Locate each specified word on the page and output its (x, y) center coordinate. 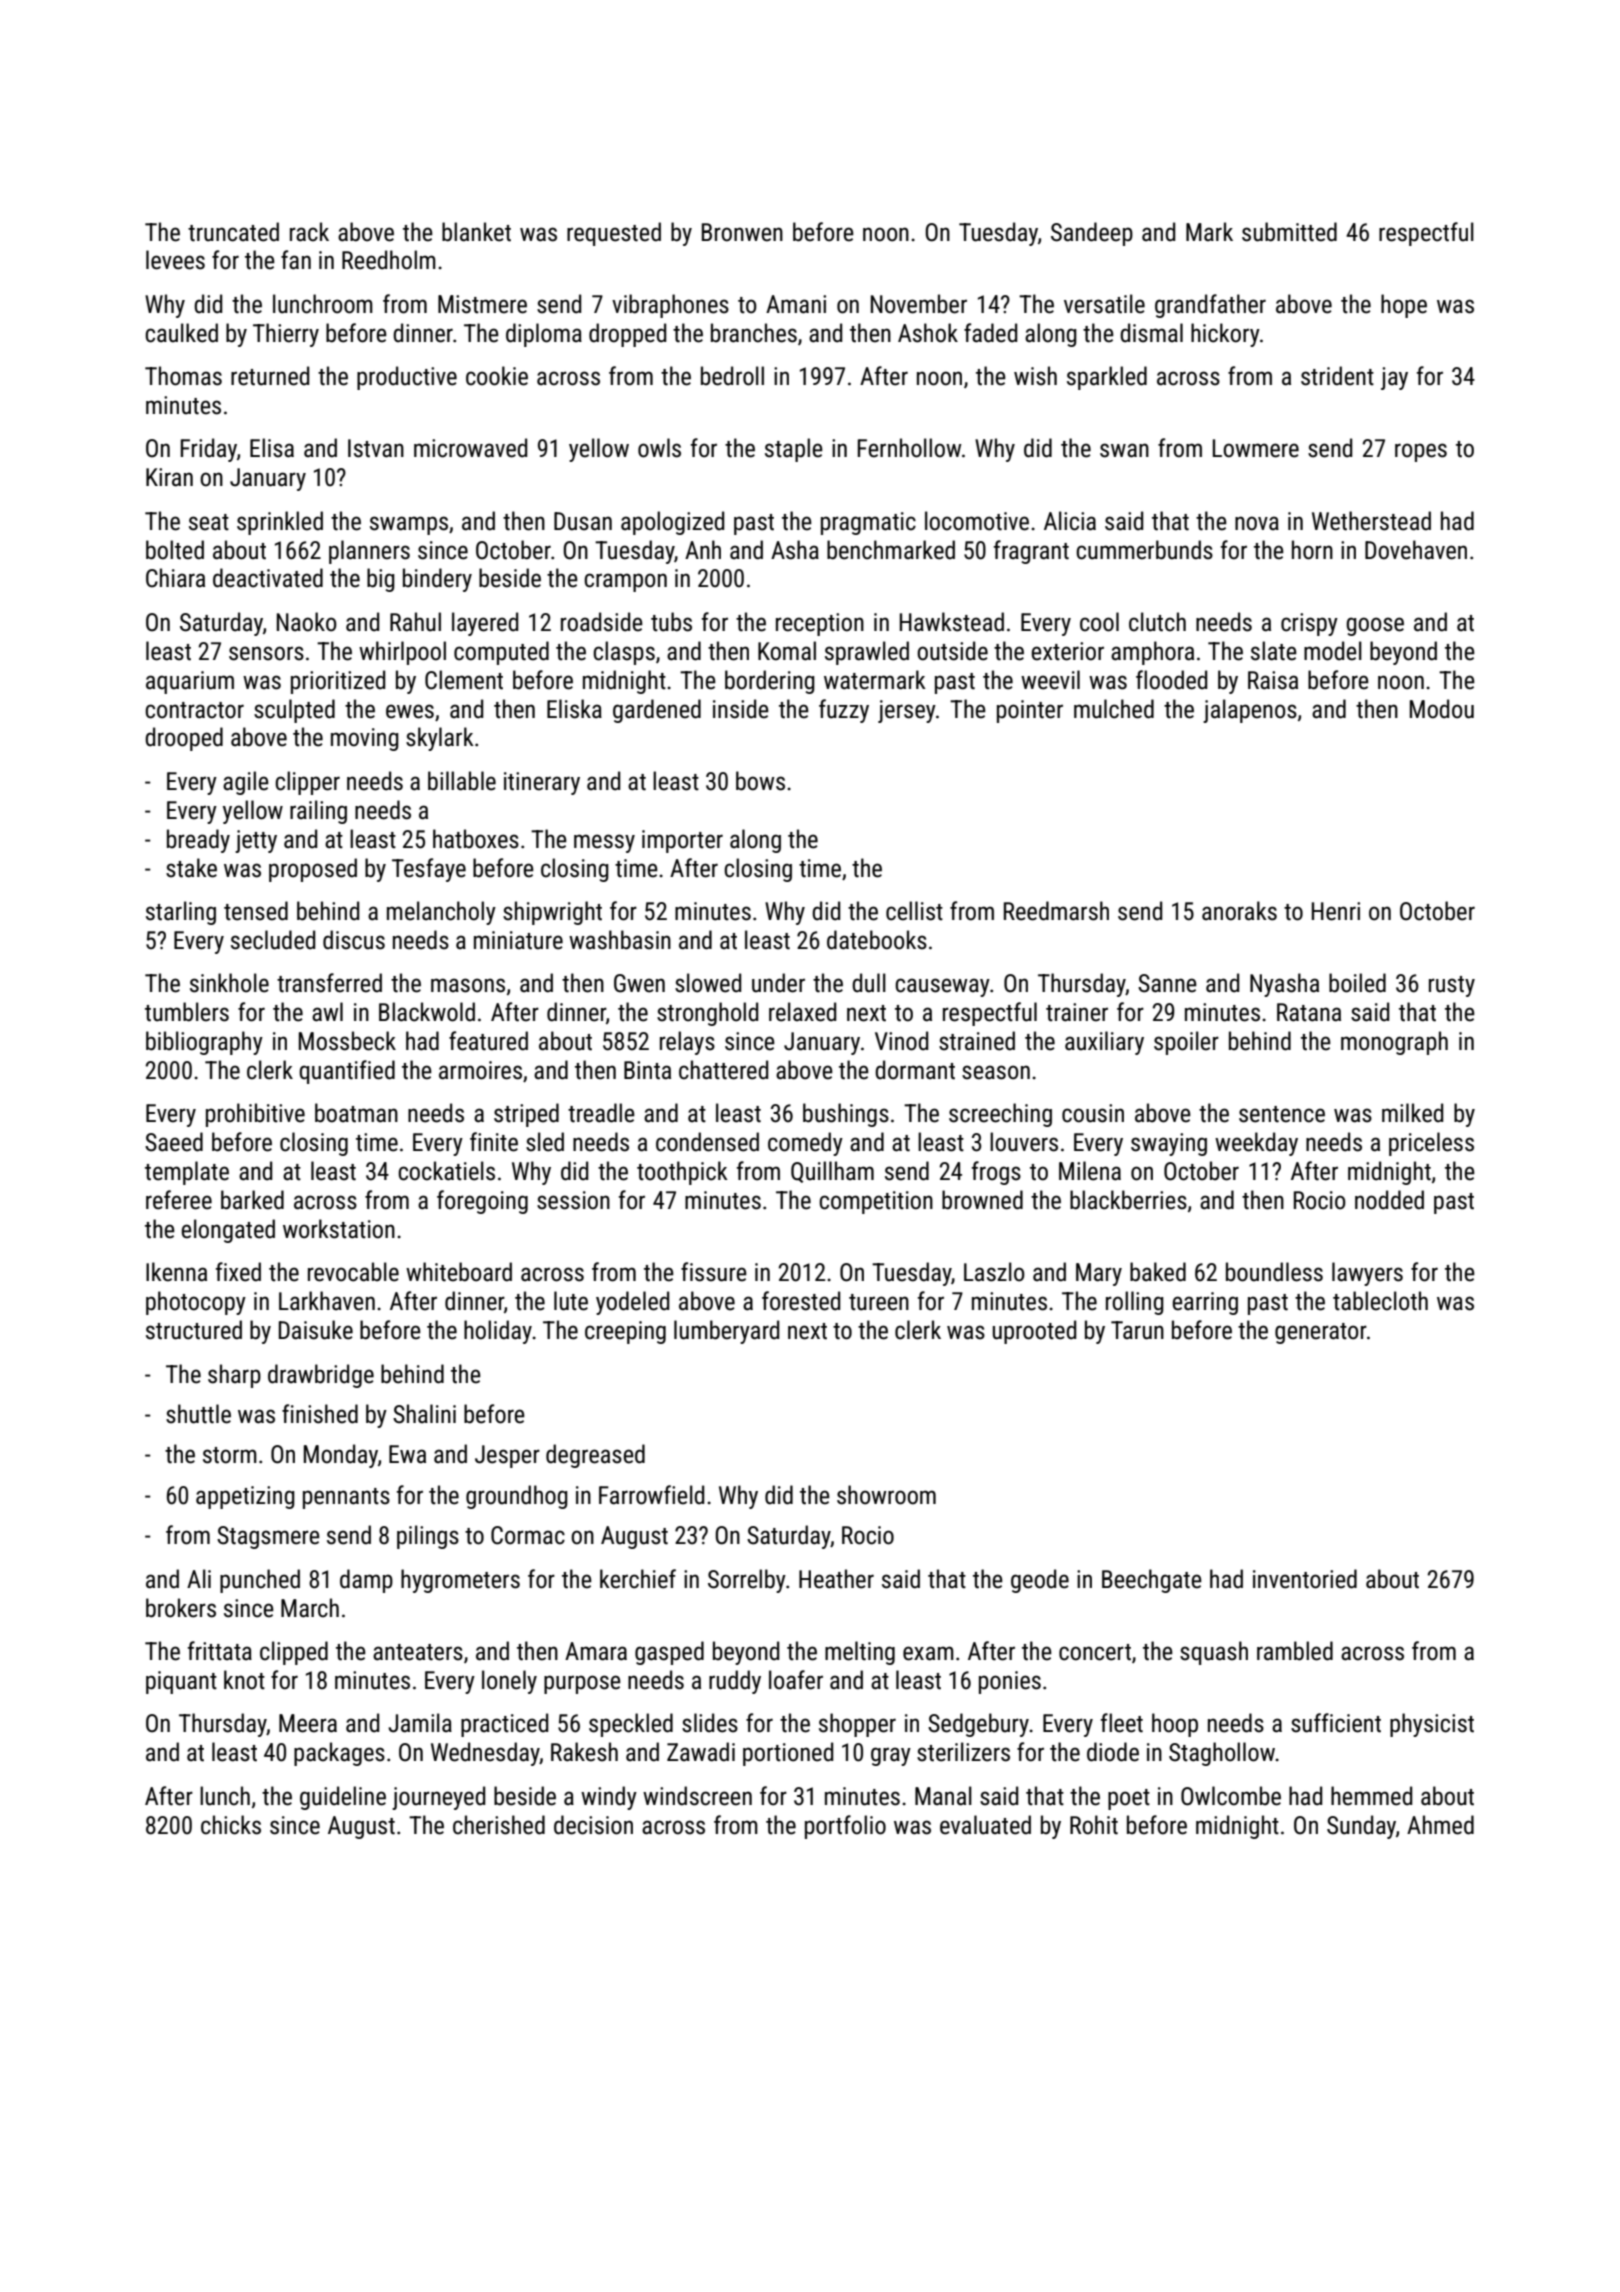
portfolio (845, 1827)
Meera (308, 1723)
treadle (601, 1113)
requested (614, 234)
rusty (1452, 986)
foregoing (482, 1202)
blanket (476, 232)
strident (1337, 376)
